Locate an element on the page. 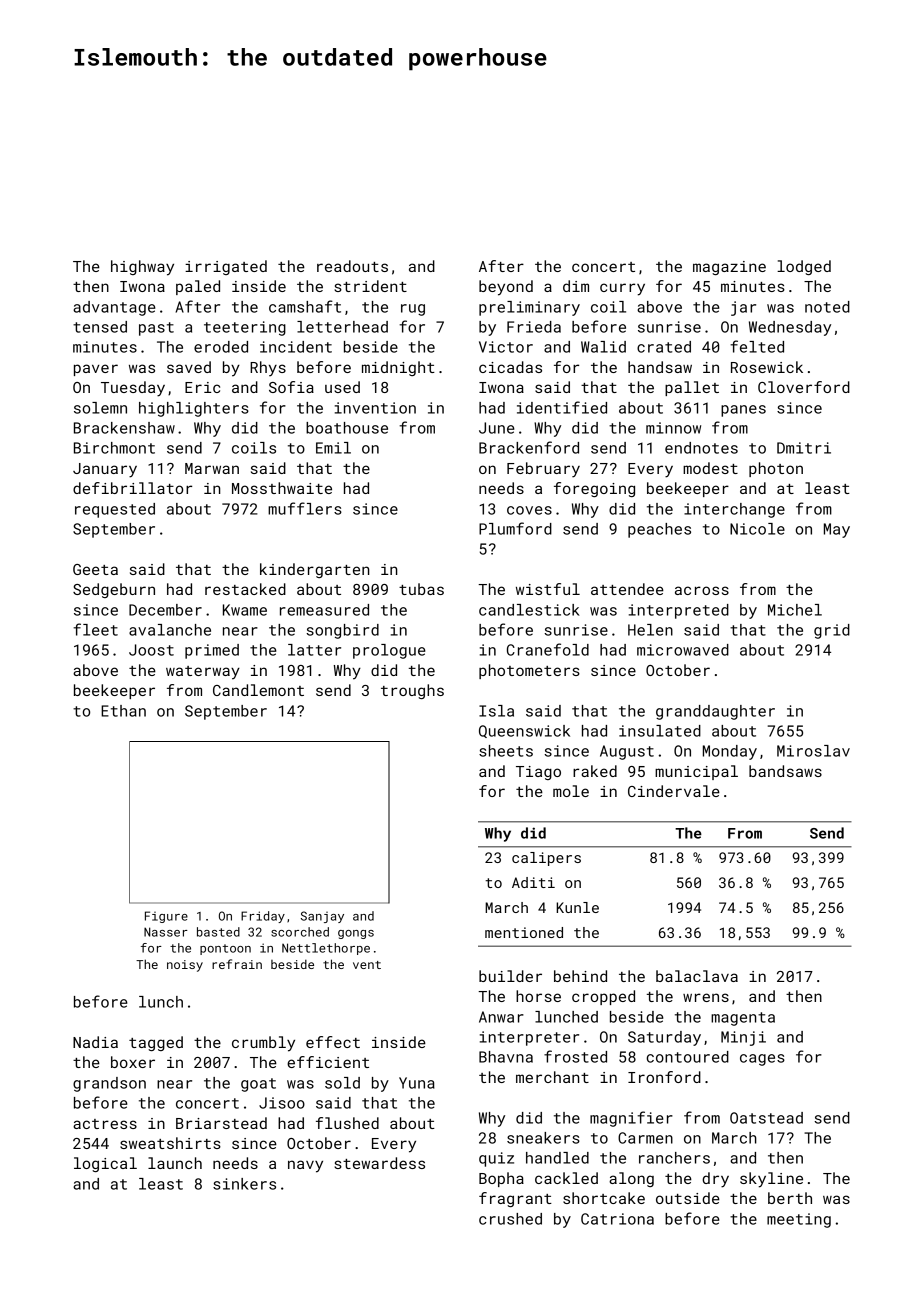  quiz is located at coordinates (496, 1159).
